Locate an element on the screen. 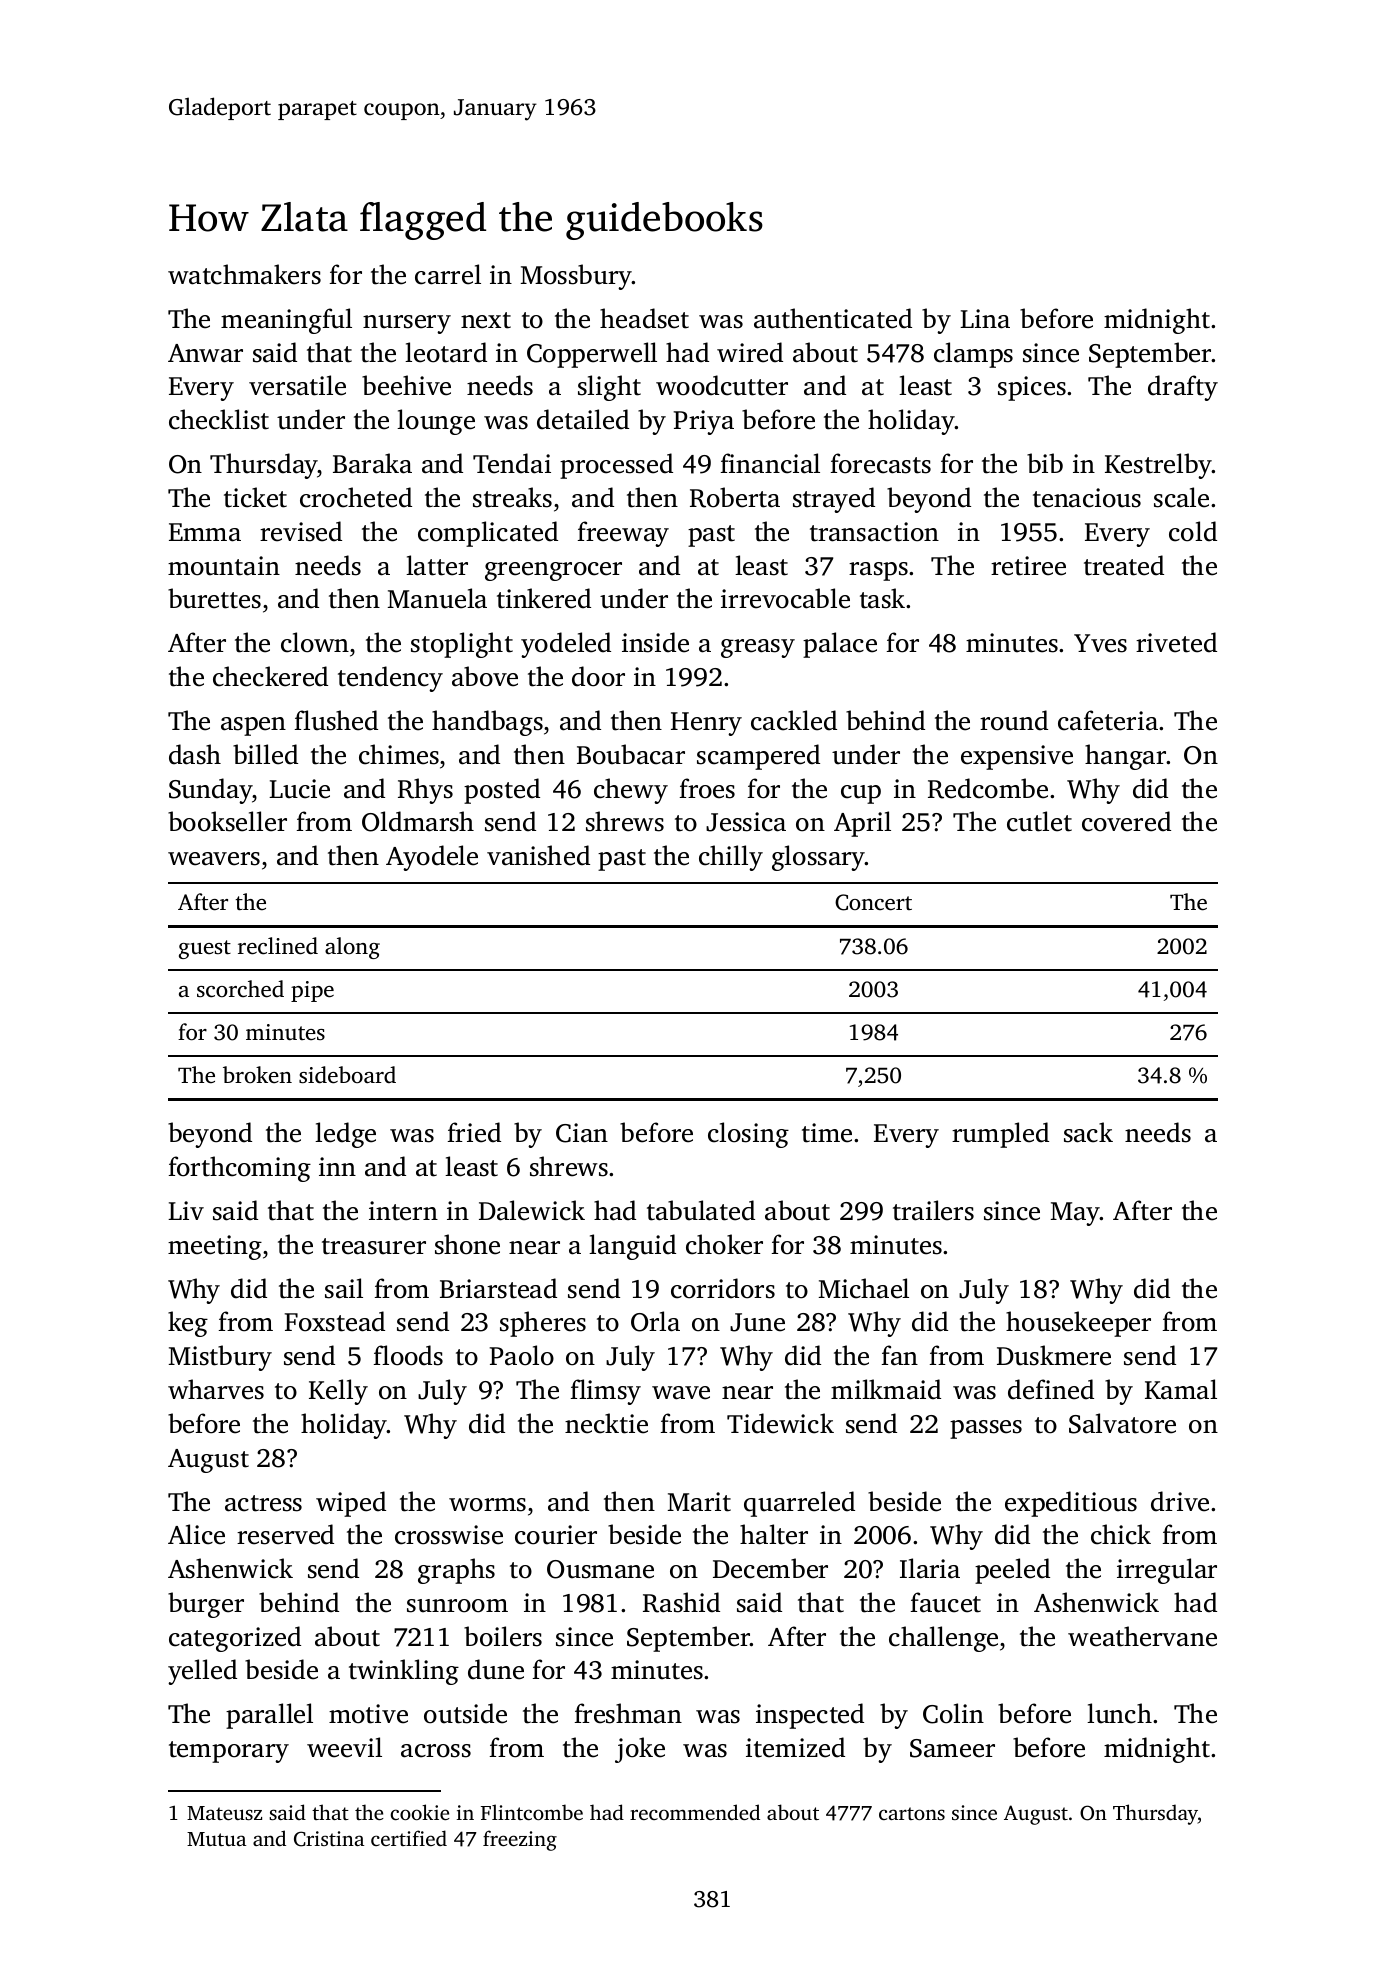  round is located at coordinates (1014, 720).
